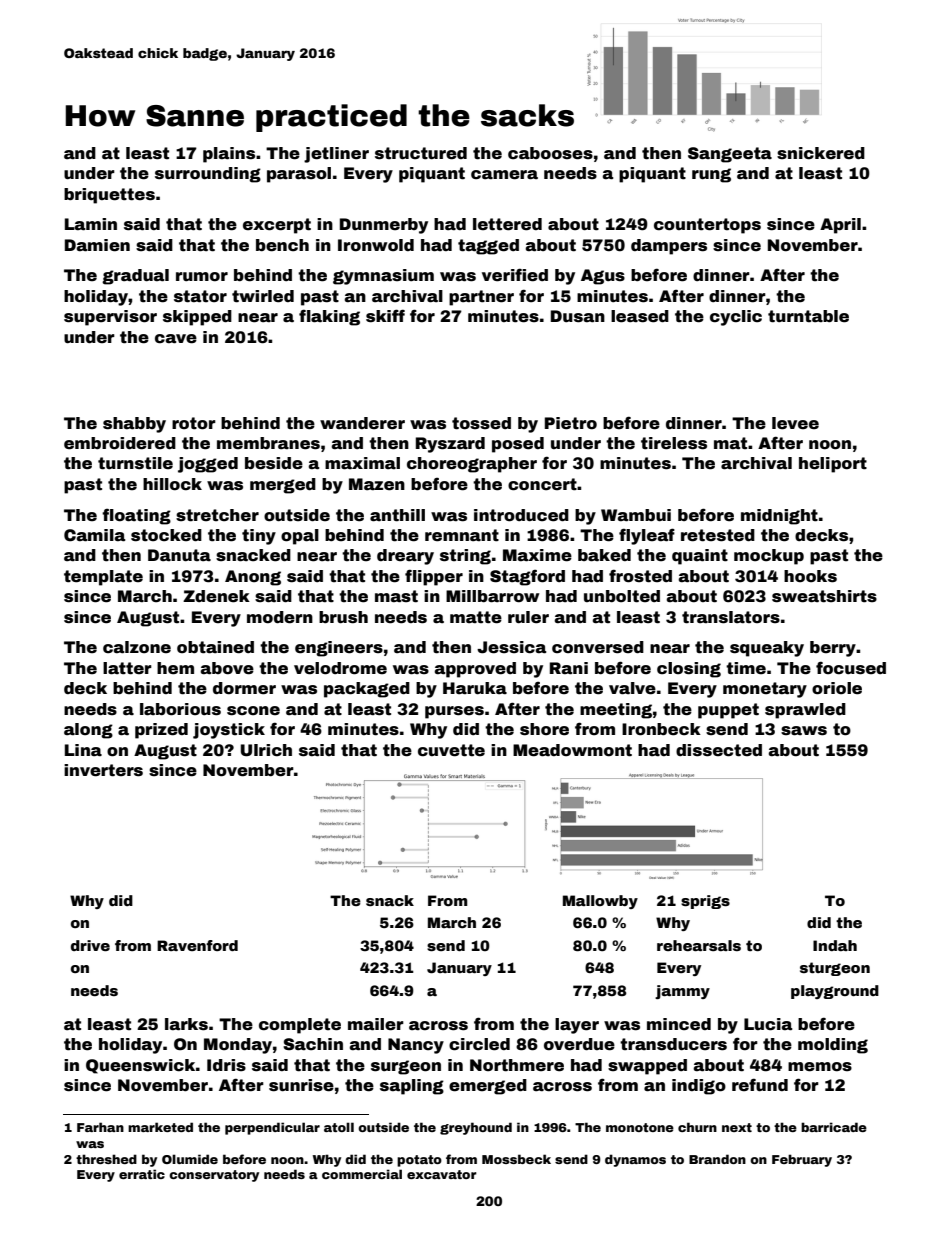  What do you see at coordinates (707, 226) in the document?
I see `countertops` at bounding box center [707, 226].
